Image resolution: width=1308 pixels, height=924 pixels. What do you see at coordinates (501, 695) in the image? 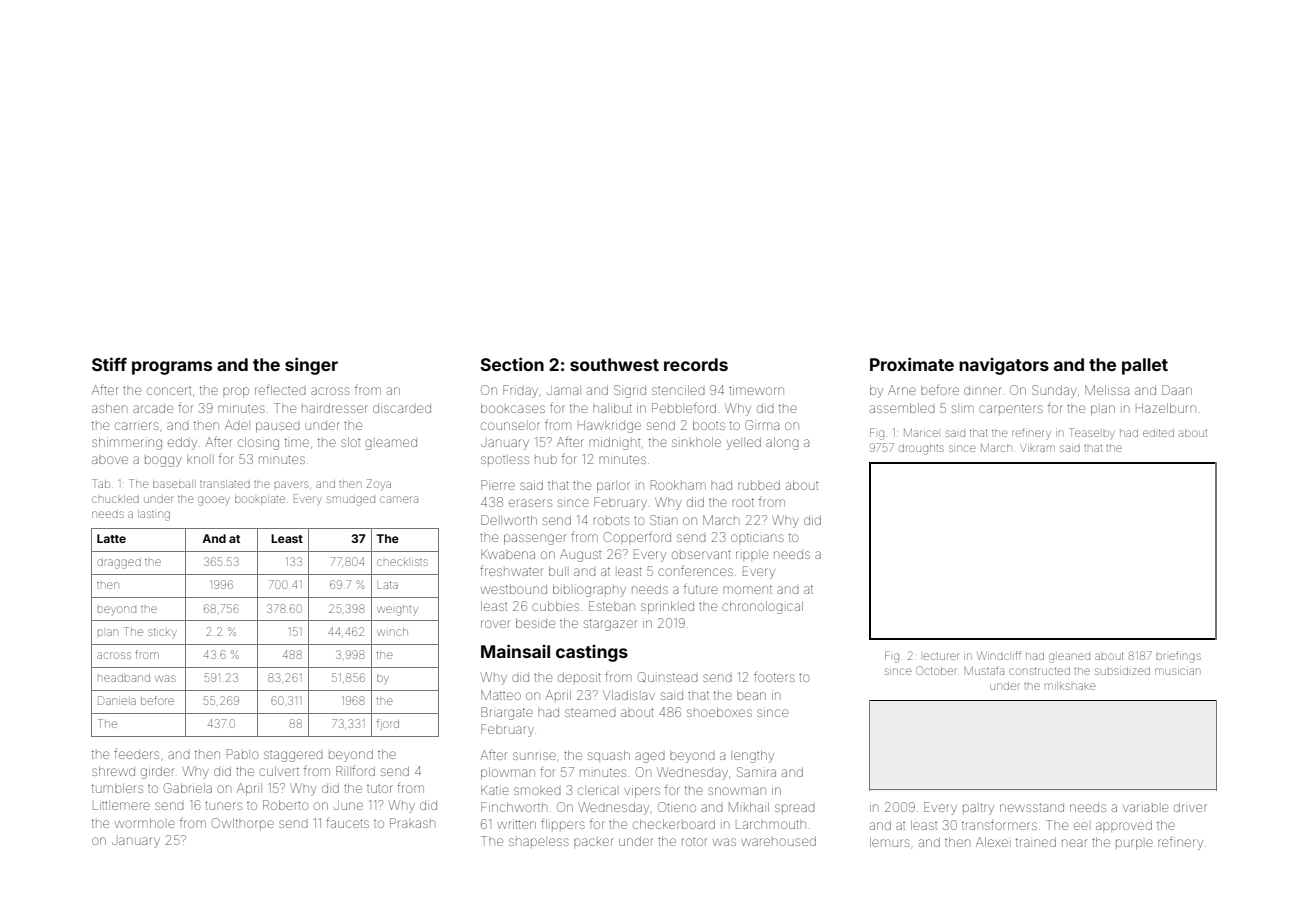
I see `Matteo` at bounding box center [501, 695].
